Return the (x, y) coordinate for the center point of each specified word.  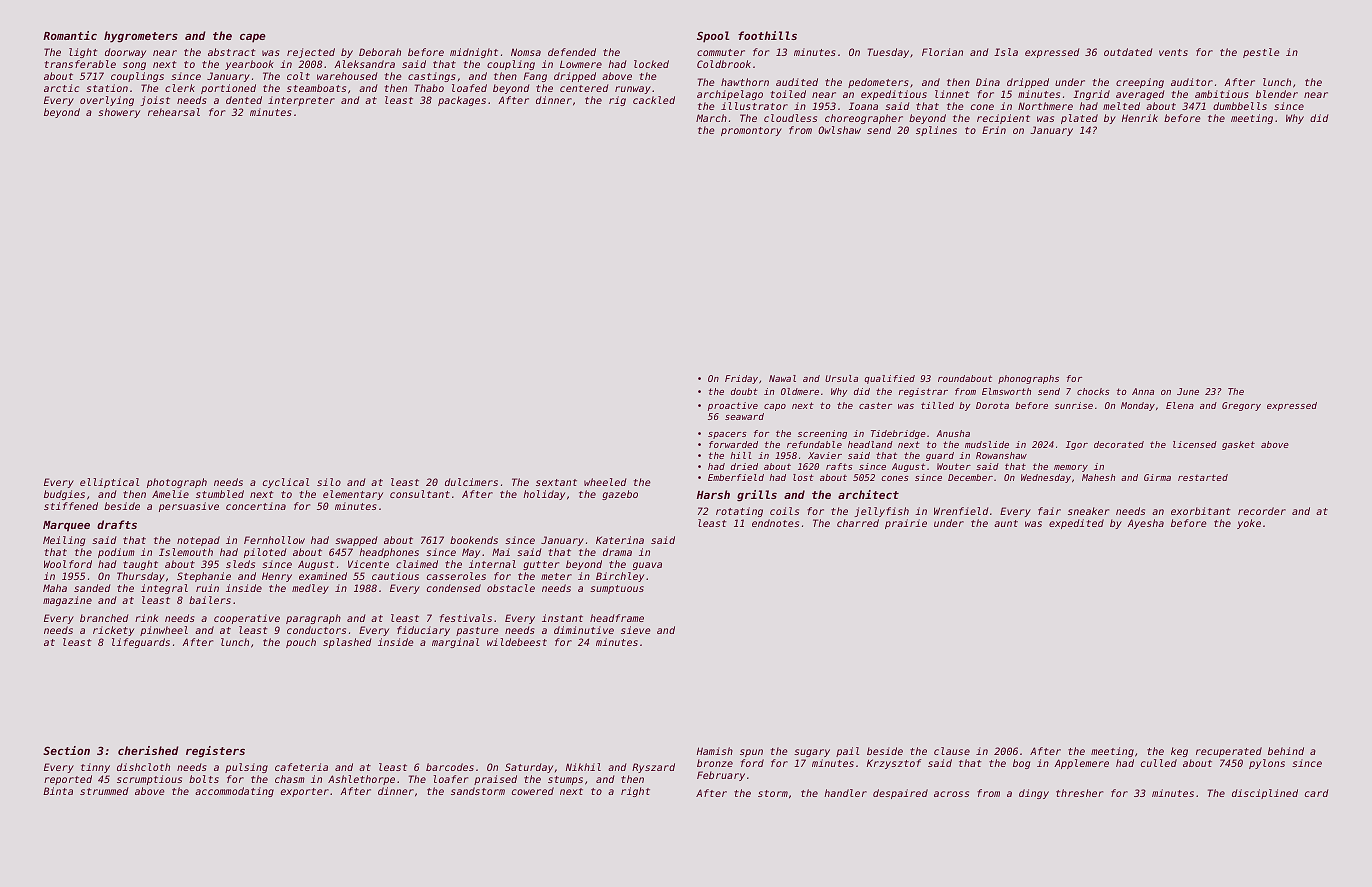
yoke (1249, 524)
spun (751, 753)
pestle (1261, 53)
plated (1079, 119)
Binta (58, 791)
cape (253, 38)
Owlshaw (839, 130)
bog (1021, 764)
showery (119, 113)
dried (744, 466)
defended (572, 52)
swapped (356, 541)
